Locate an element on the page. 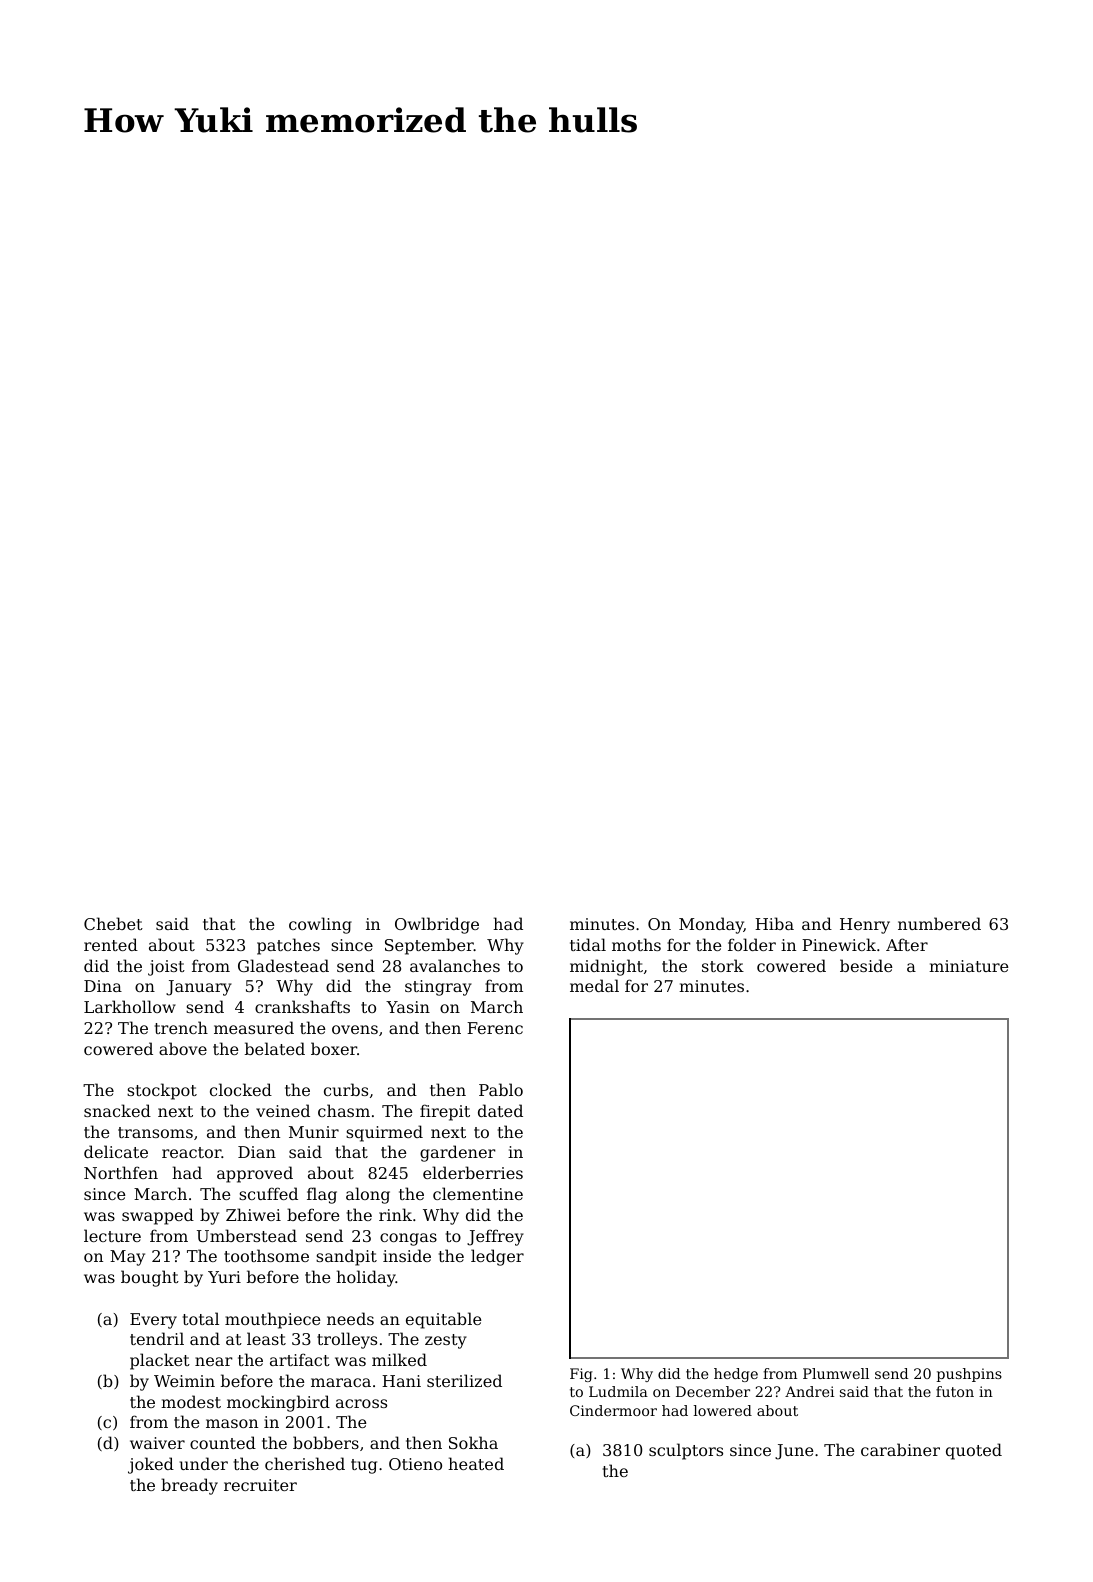 The width and height of the image is (1093, 1582). cherished is located at coordinates (305, 1463).
